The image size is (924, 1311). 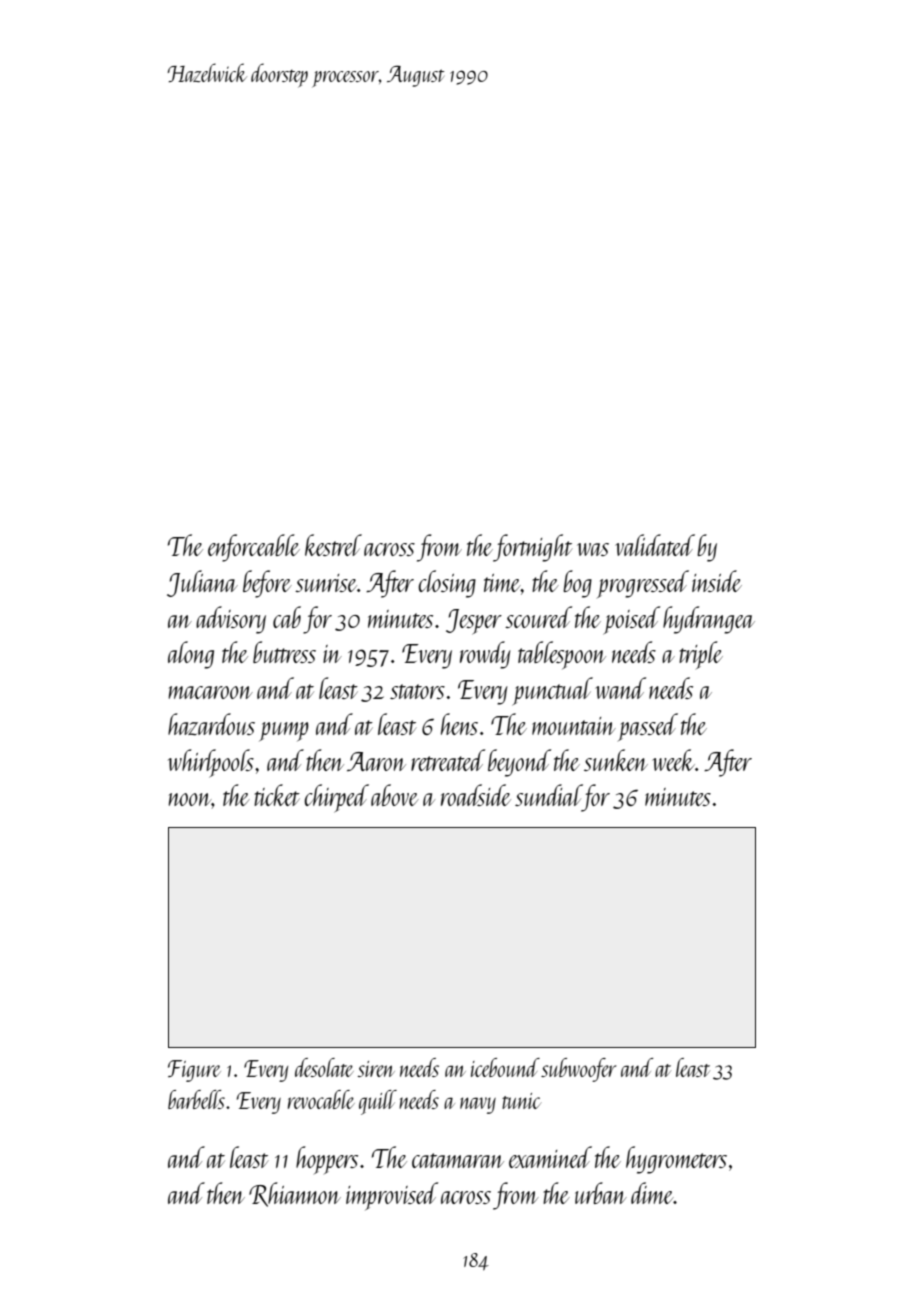 I want to click on subwoofer, so click(x=578, y=1070).
